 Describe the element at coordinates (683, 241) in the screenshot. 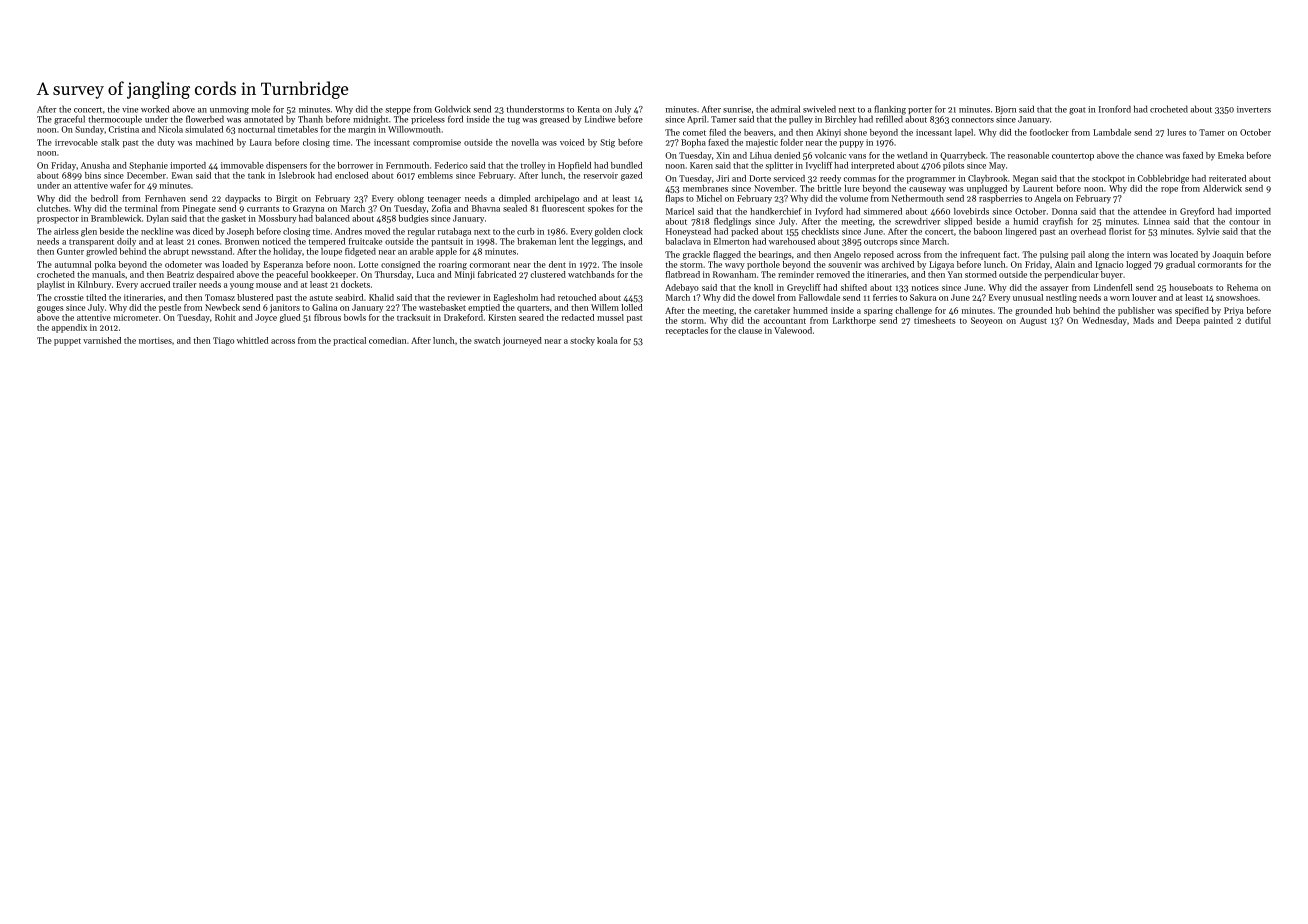

I see `balaclava` at that location.
